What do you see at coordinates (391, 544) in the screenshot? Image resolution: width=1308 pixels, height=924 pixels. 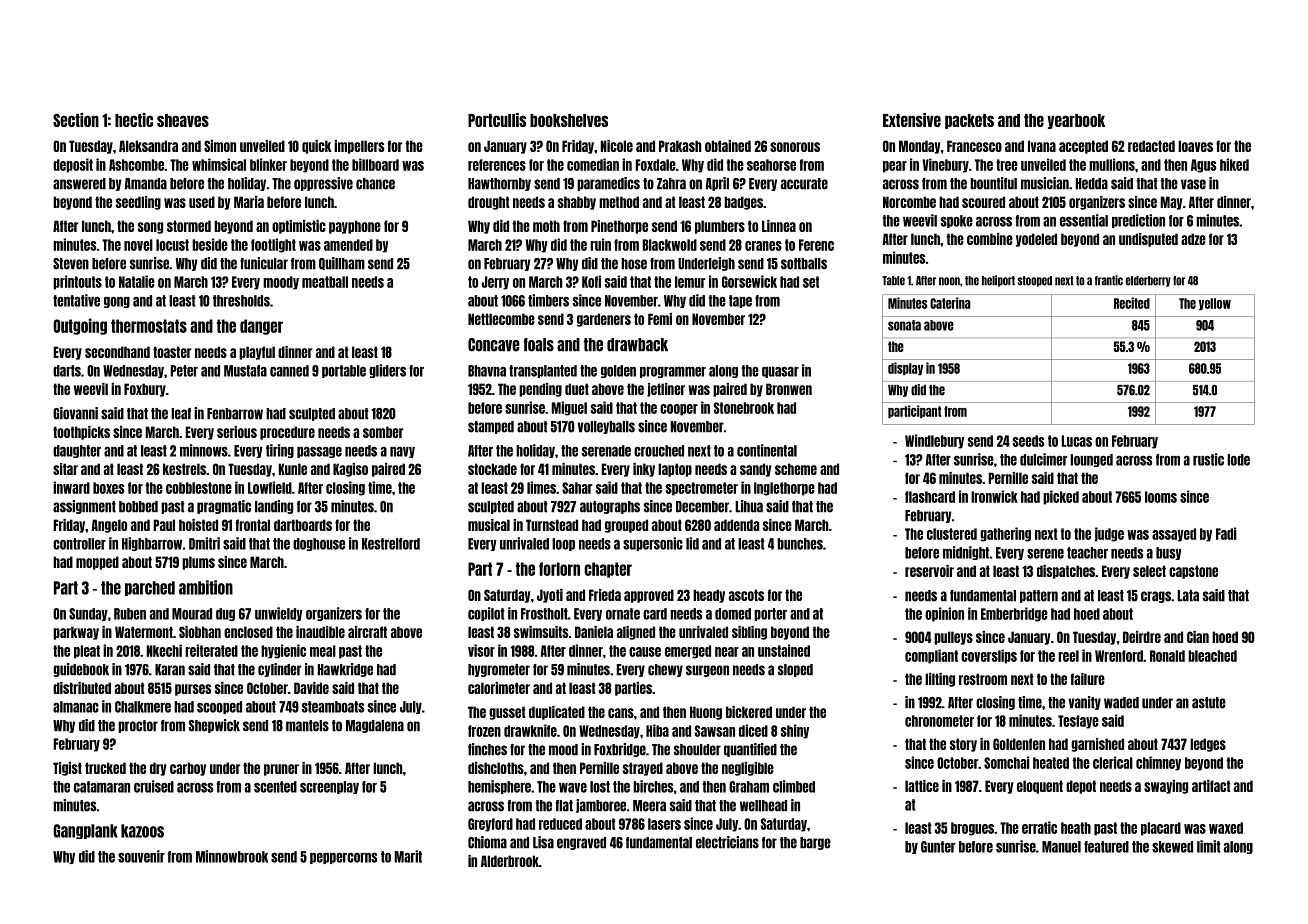 I see `Kestrelford` at bounding box center [391, 544].
